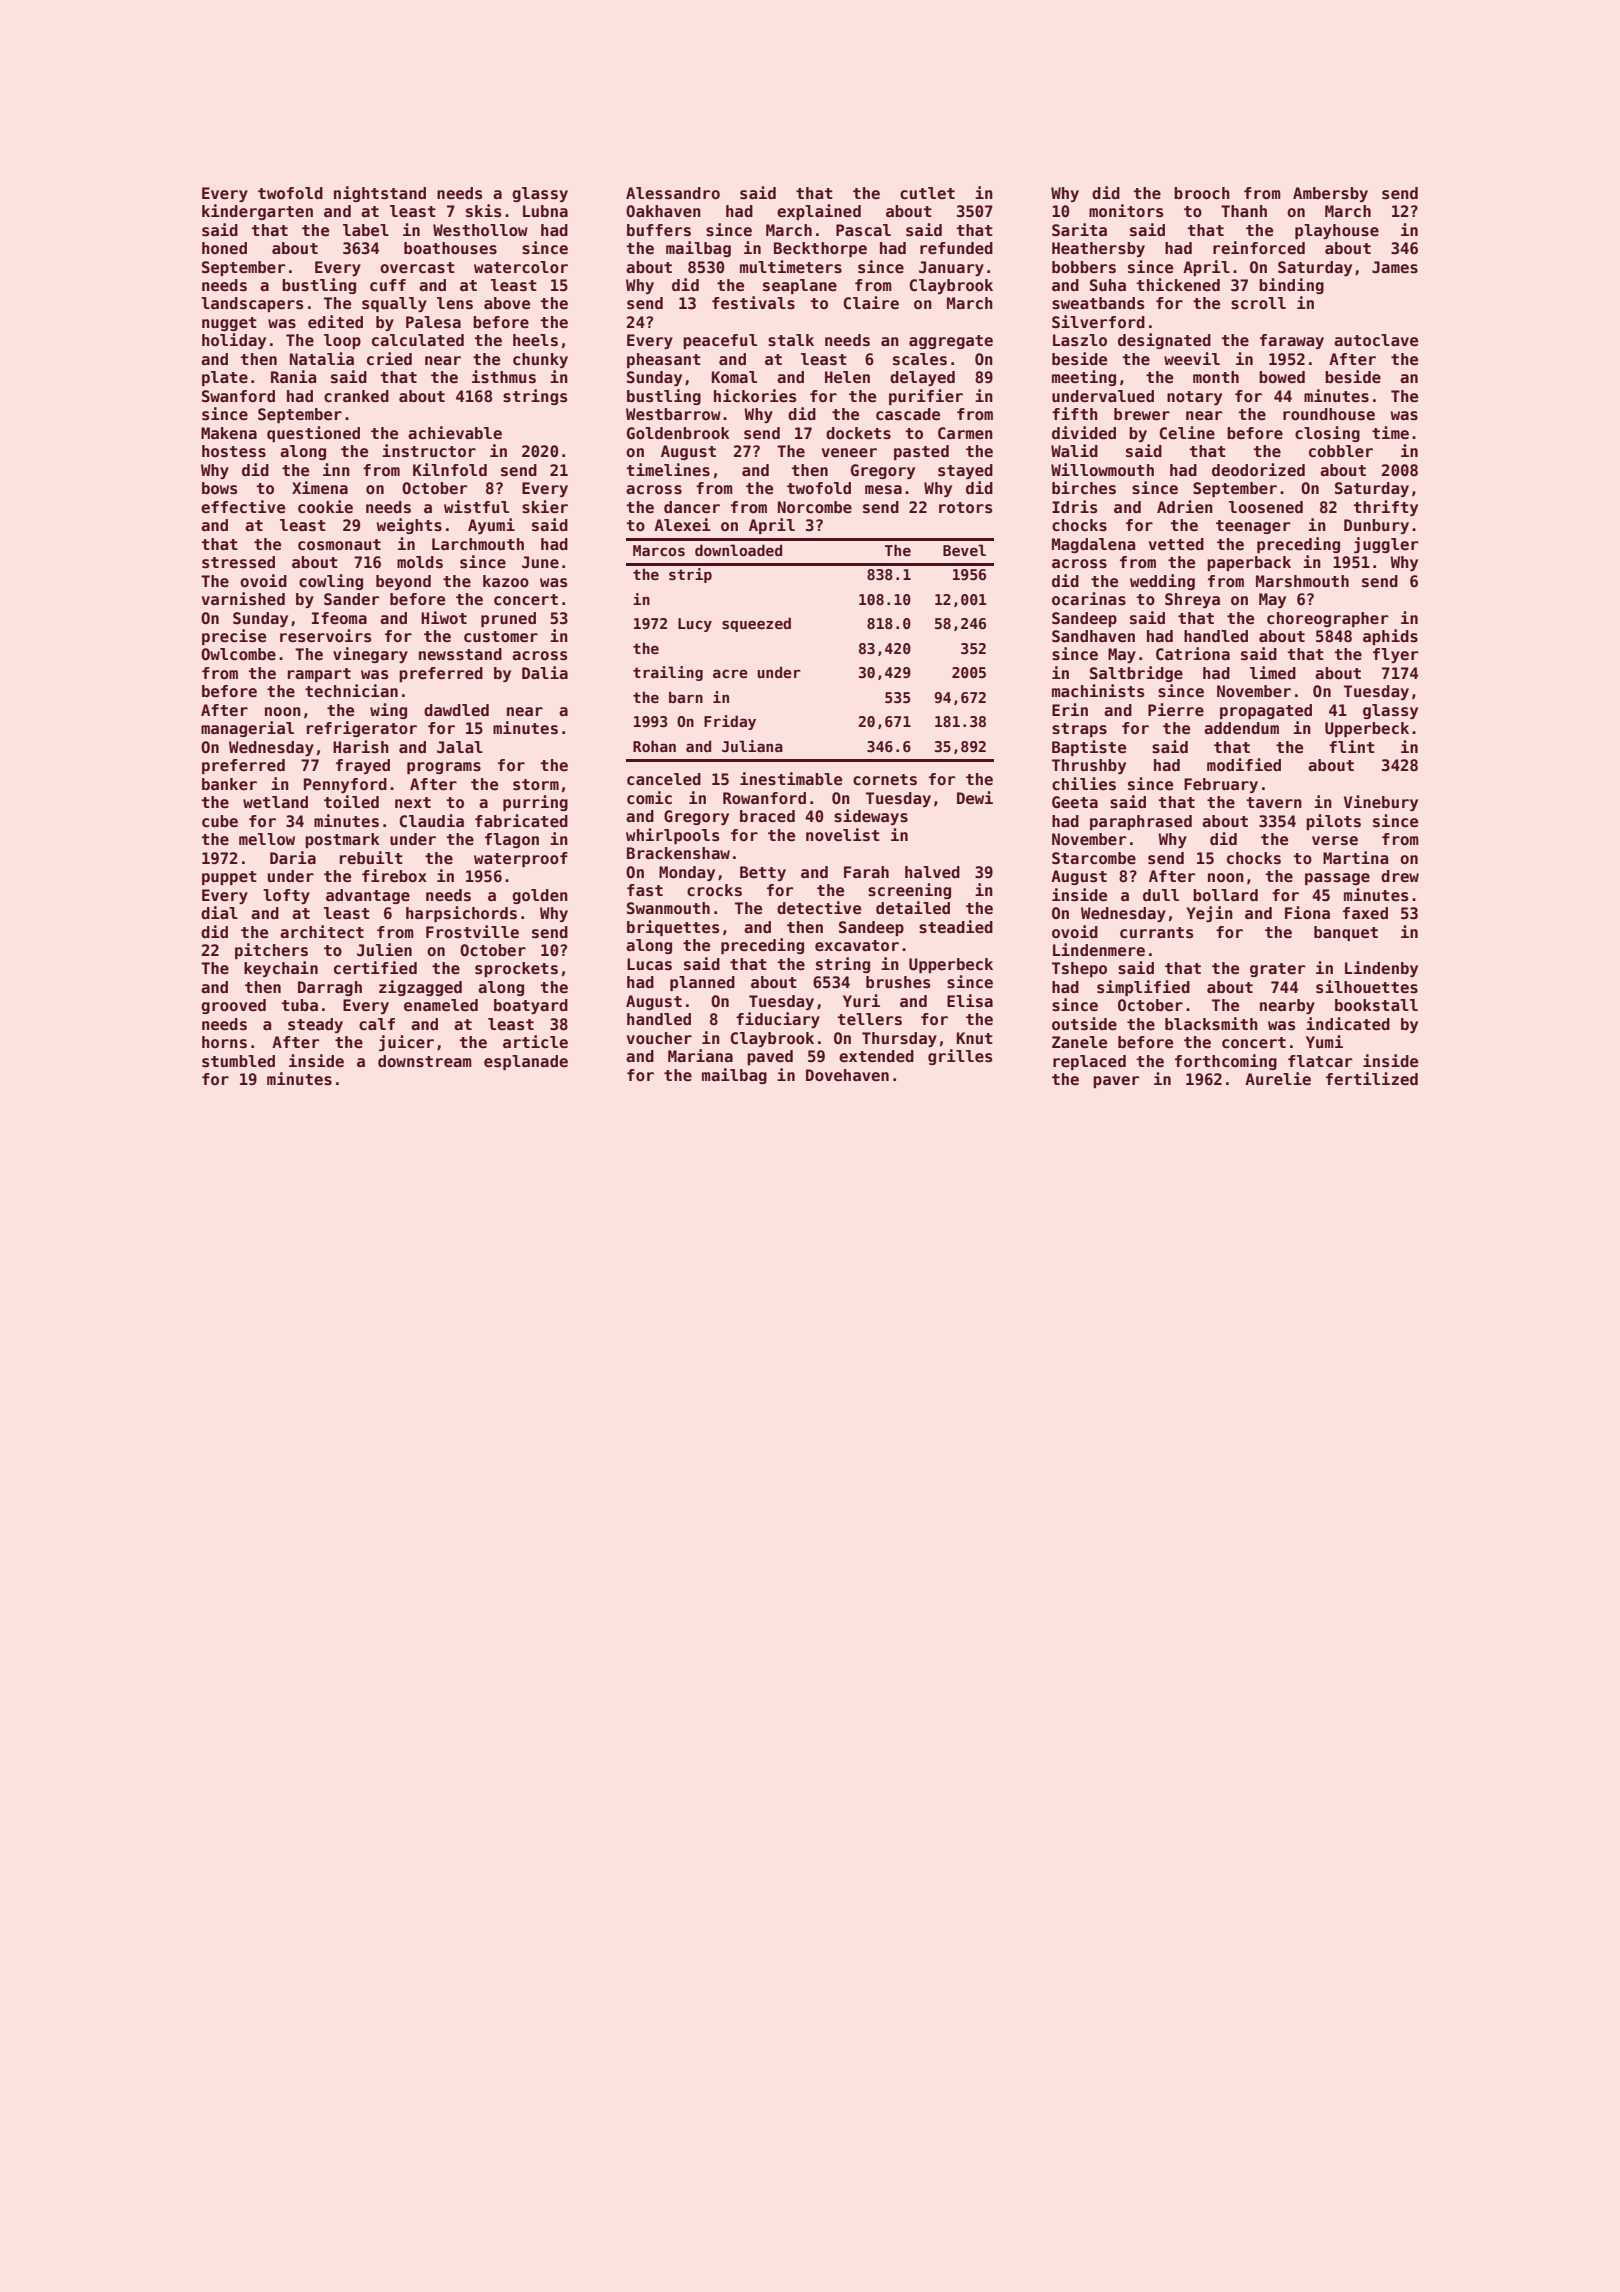 The height and width of the screenshot is (2292, 1620). I want to click on explained, so click(819, 212).
